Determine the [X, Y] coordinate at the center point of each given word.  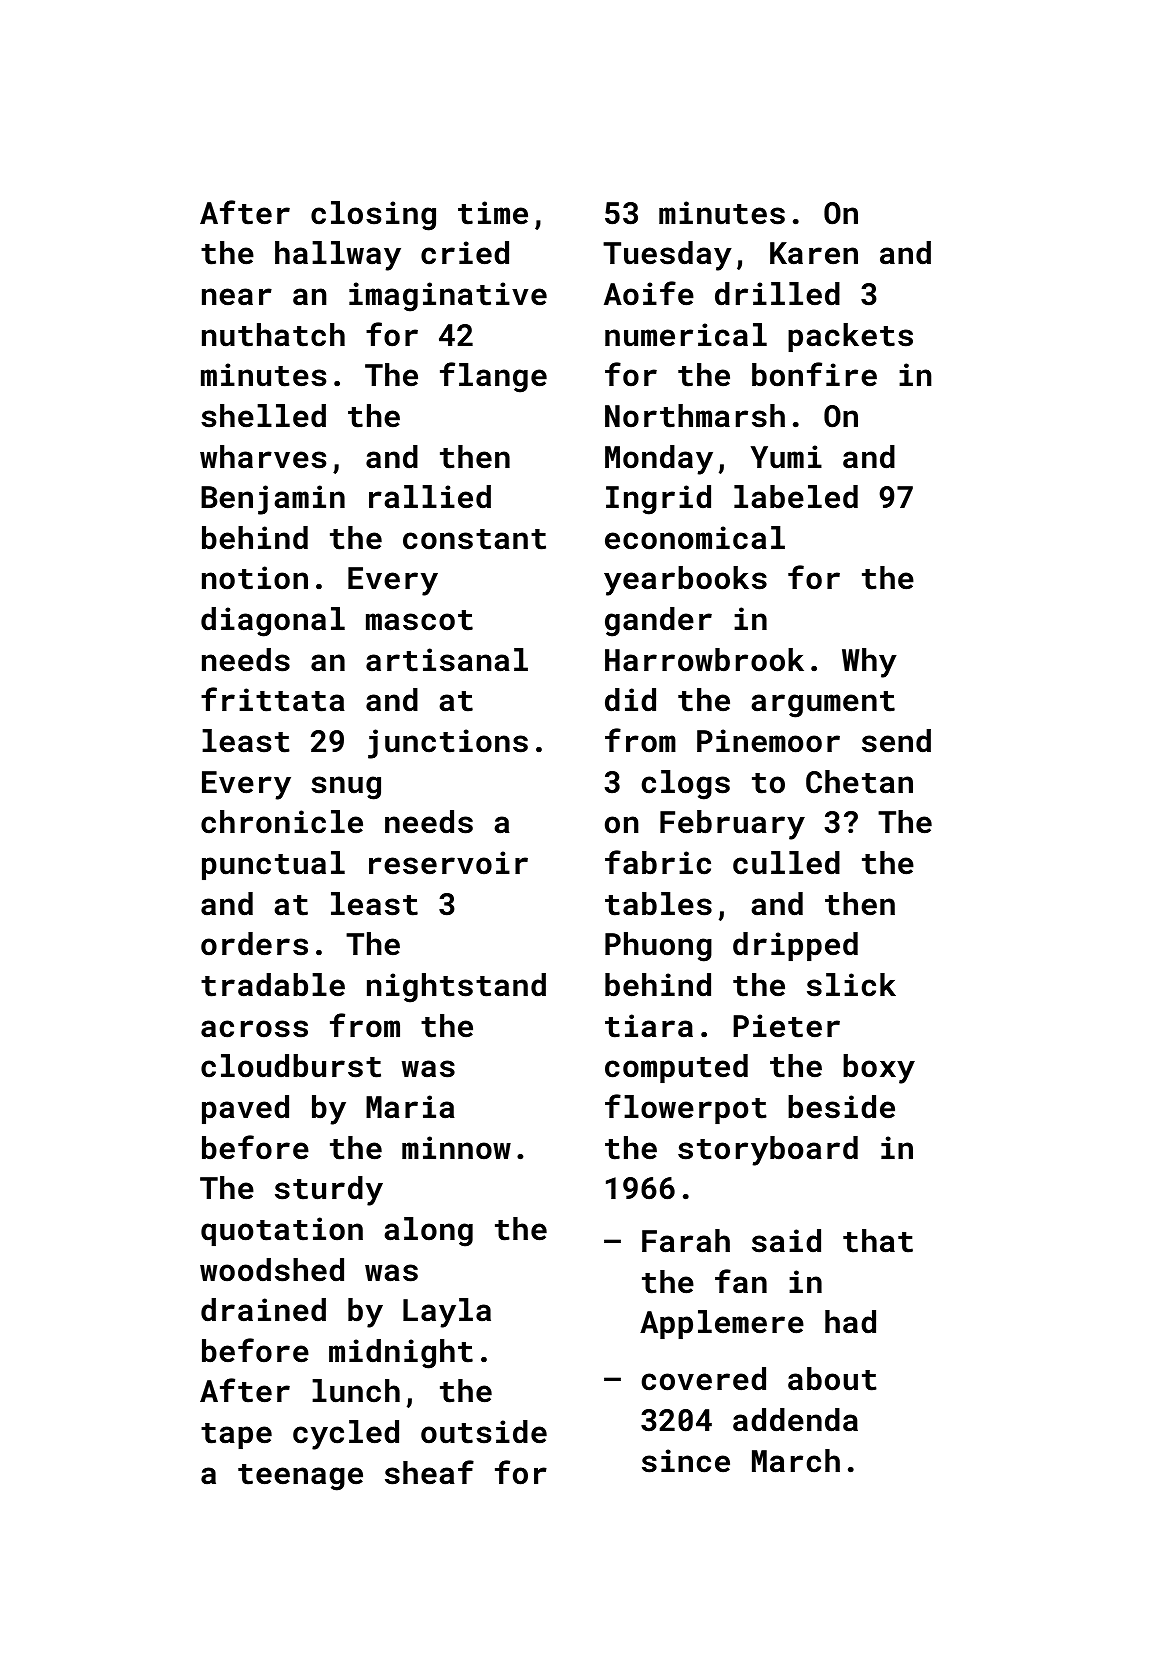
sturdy [329, 1191]
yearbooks [685, 581]
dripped [795, 946]
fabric [658, 862]
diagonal [273, 622]
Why [869, 663]
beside [841, 1107]
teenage [300, 1477]
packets [850, 337]
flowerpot [686, 1109]
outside [484, 1432]
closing [373, 216]
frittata [273, 699]
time [493, 213]
